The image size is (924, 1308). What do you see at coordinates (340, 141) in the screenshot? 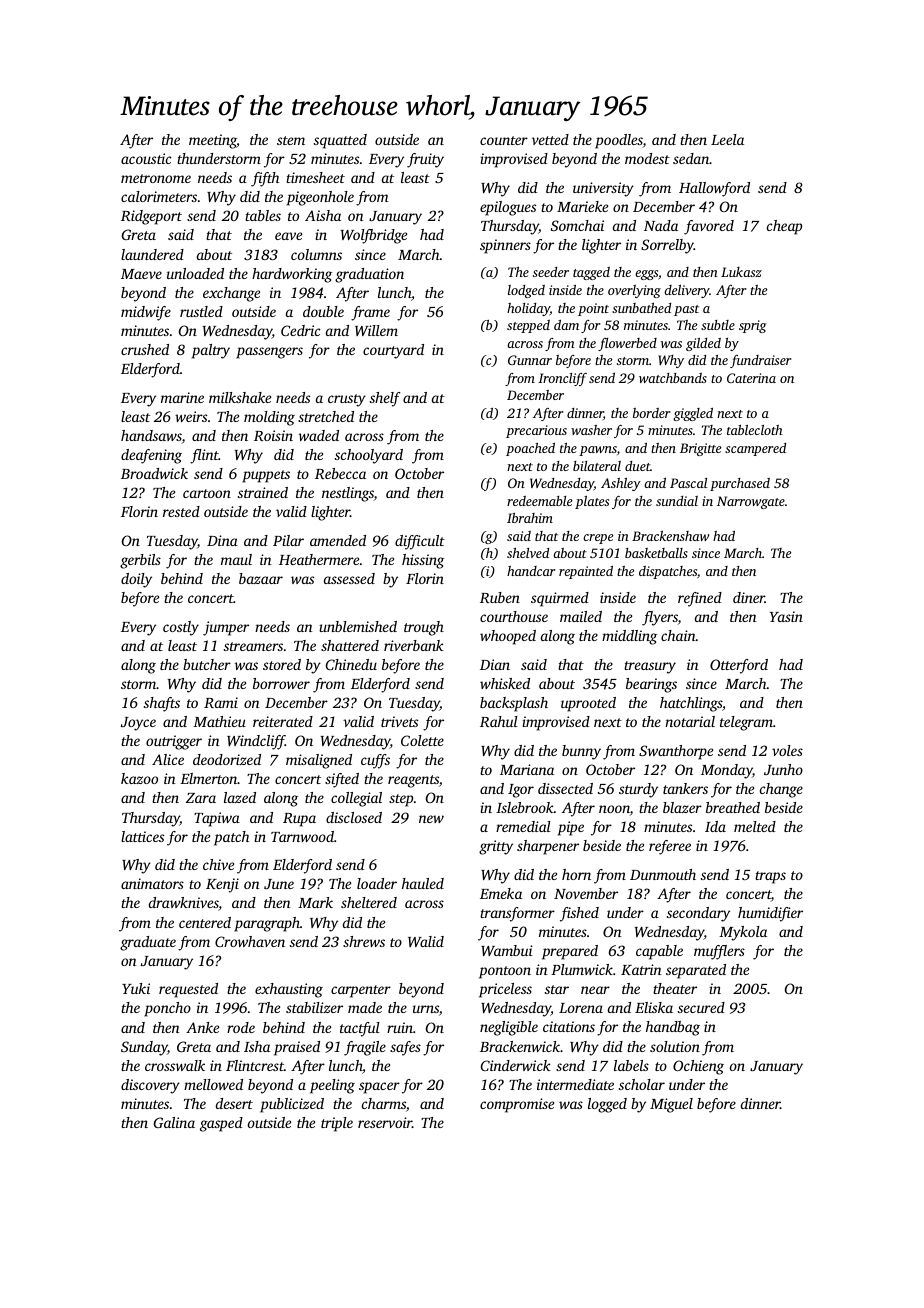
I see `squatted` at bounding box center [340, 141].
